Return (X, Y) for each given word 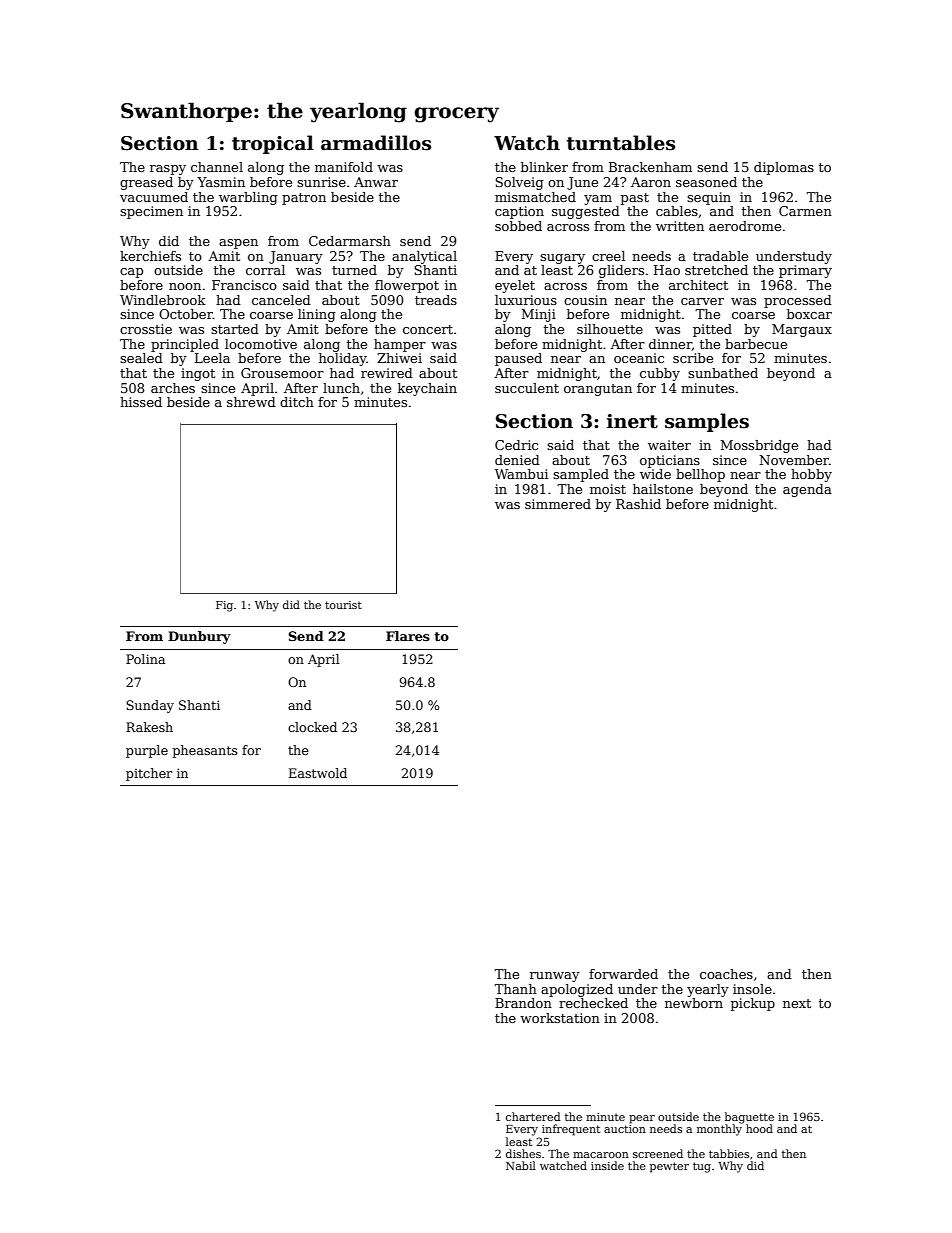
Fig (224, 606)
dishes (523, 1153)
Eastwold (318, 773)
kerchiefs (150, 256)
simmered (558, 504)
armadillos (376, 143)
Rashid (638, 504)
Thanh (515, 989)
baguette (749, 1118)
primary (805, 271)
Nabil (521, 1165)
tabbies (729, 1153)
